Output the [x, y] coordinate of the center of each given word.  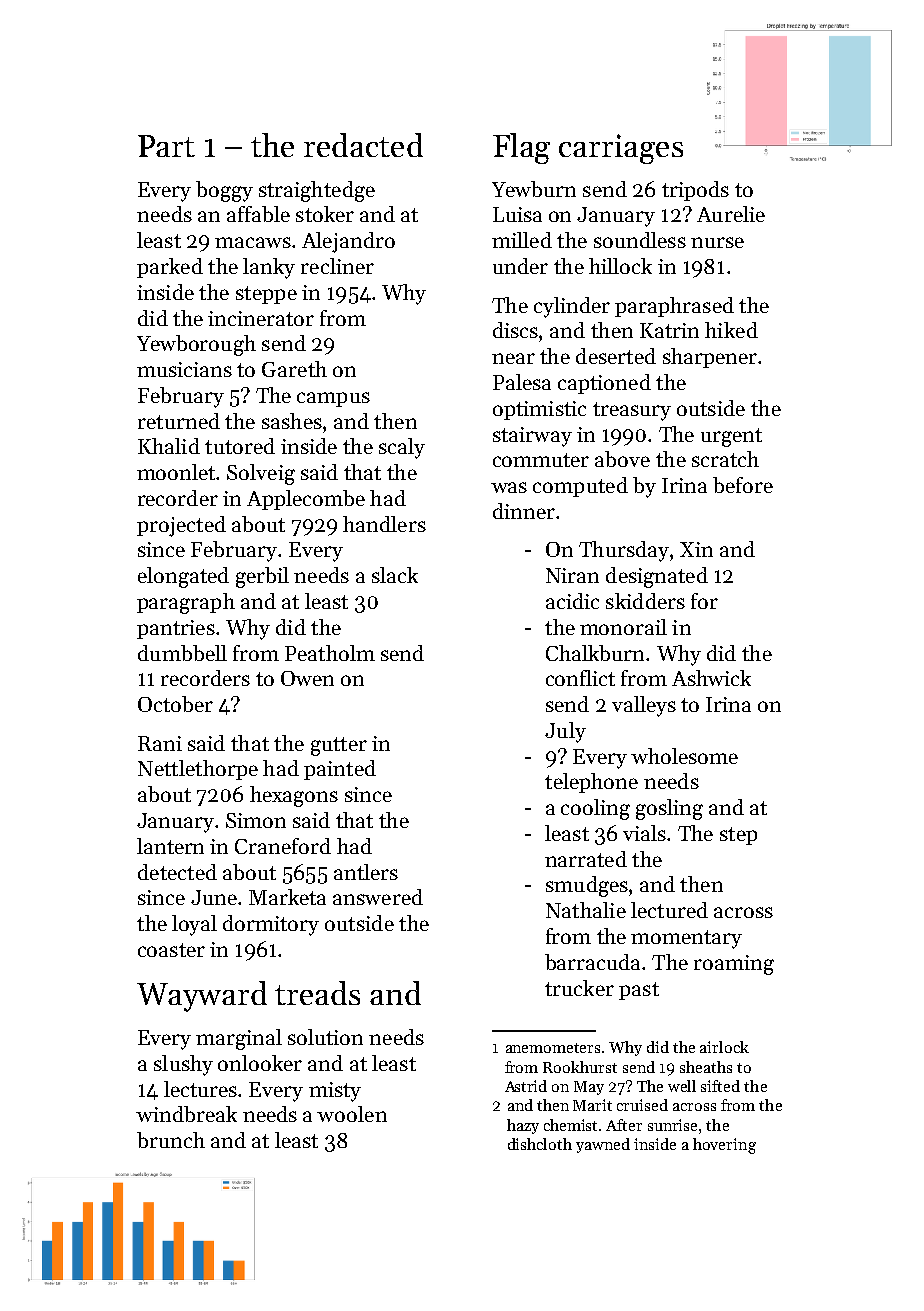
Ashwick [711, 678]
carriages [621, 149]
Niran [572, 575]
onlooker [260, 1063]
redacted [363, 145]
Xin [696, 549]
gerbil [262, 577]
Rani [160, 743]
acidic [572, 601]
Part [166, 146]
